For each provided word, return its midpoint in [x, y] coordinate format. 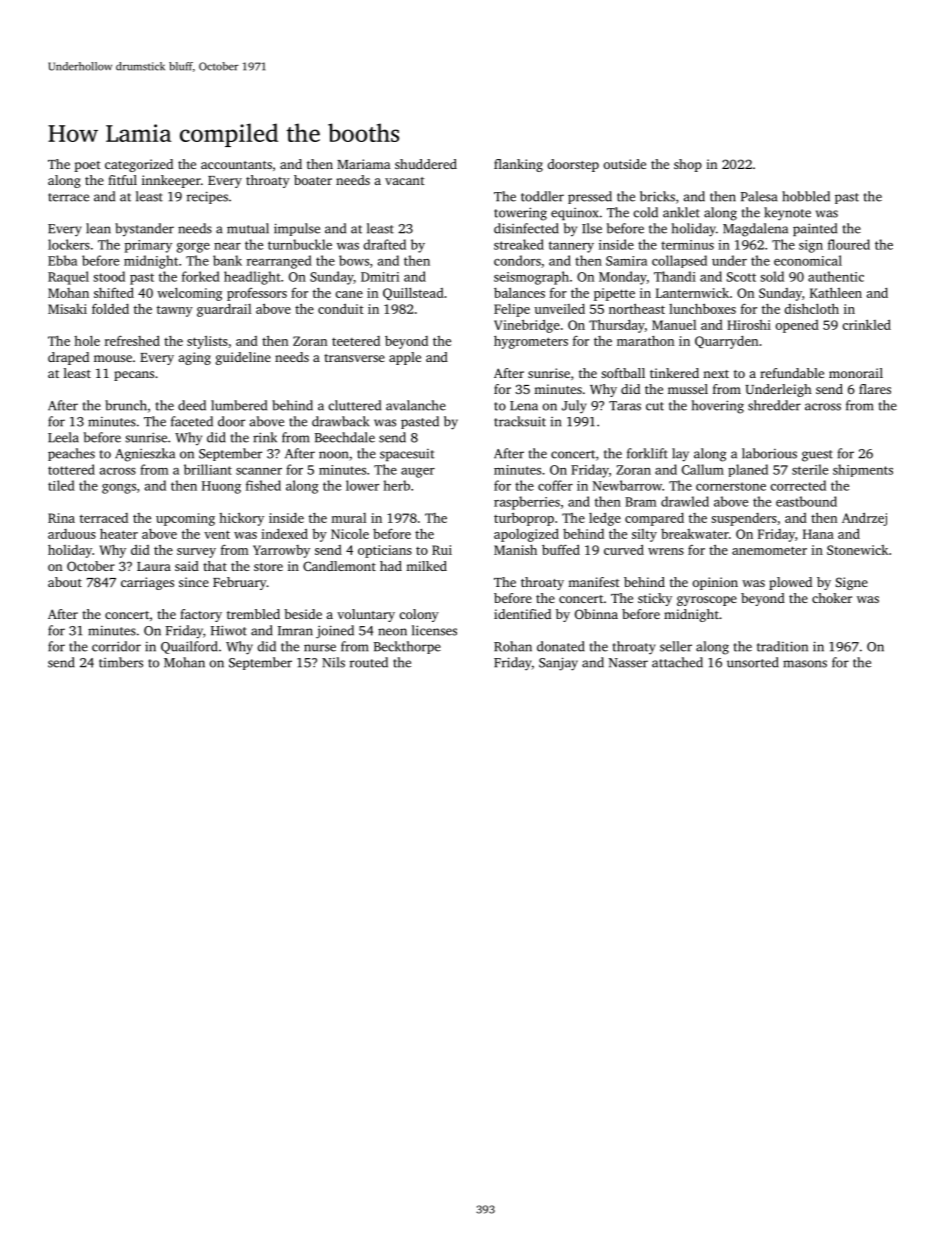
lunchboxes [702, 308]
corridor [116, 646]
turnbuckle [300, 244]
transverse [354, 358]
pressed [590, 197]
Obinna [596, 614]
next [716, 374]
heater [119, 534]
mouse [113, 358]
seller [676, 646]
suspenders [744, 519]
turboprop [524, 519]
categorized [139, 165]
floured [849, 244]
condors [517, 260]
